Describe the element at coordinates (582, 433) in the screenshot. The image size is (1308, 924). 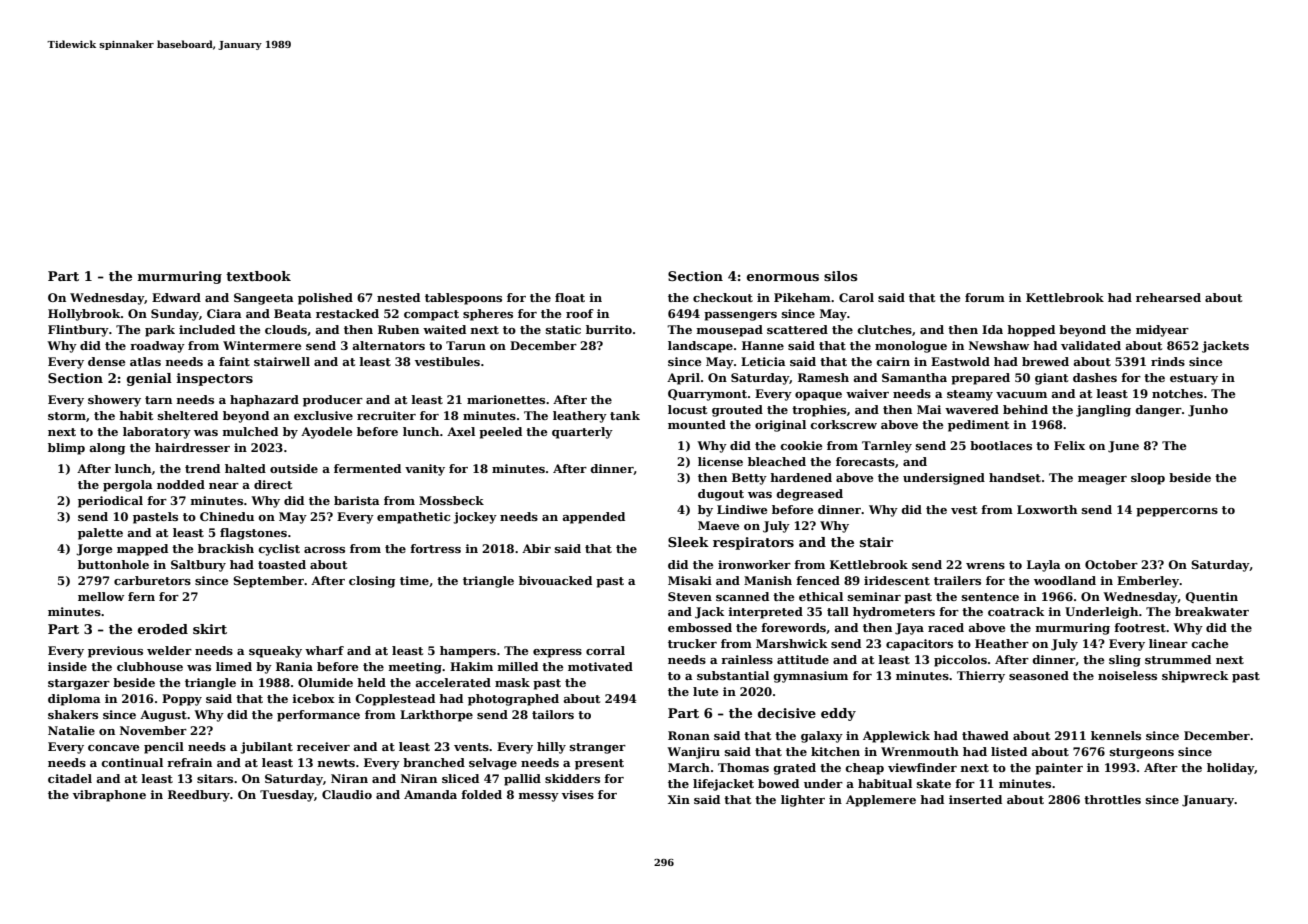
I see `quarterly` at that location.
